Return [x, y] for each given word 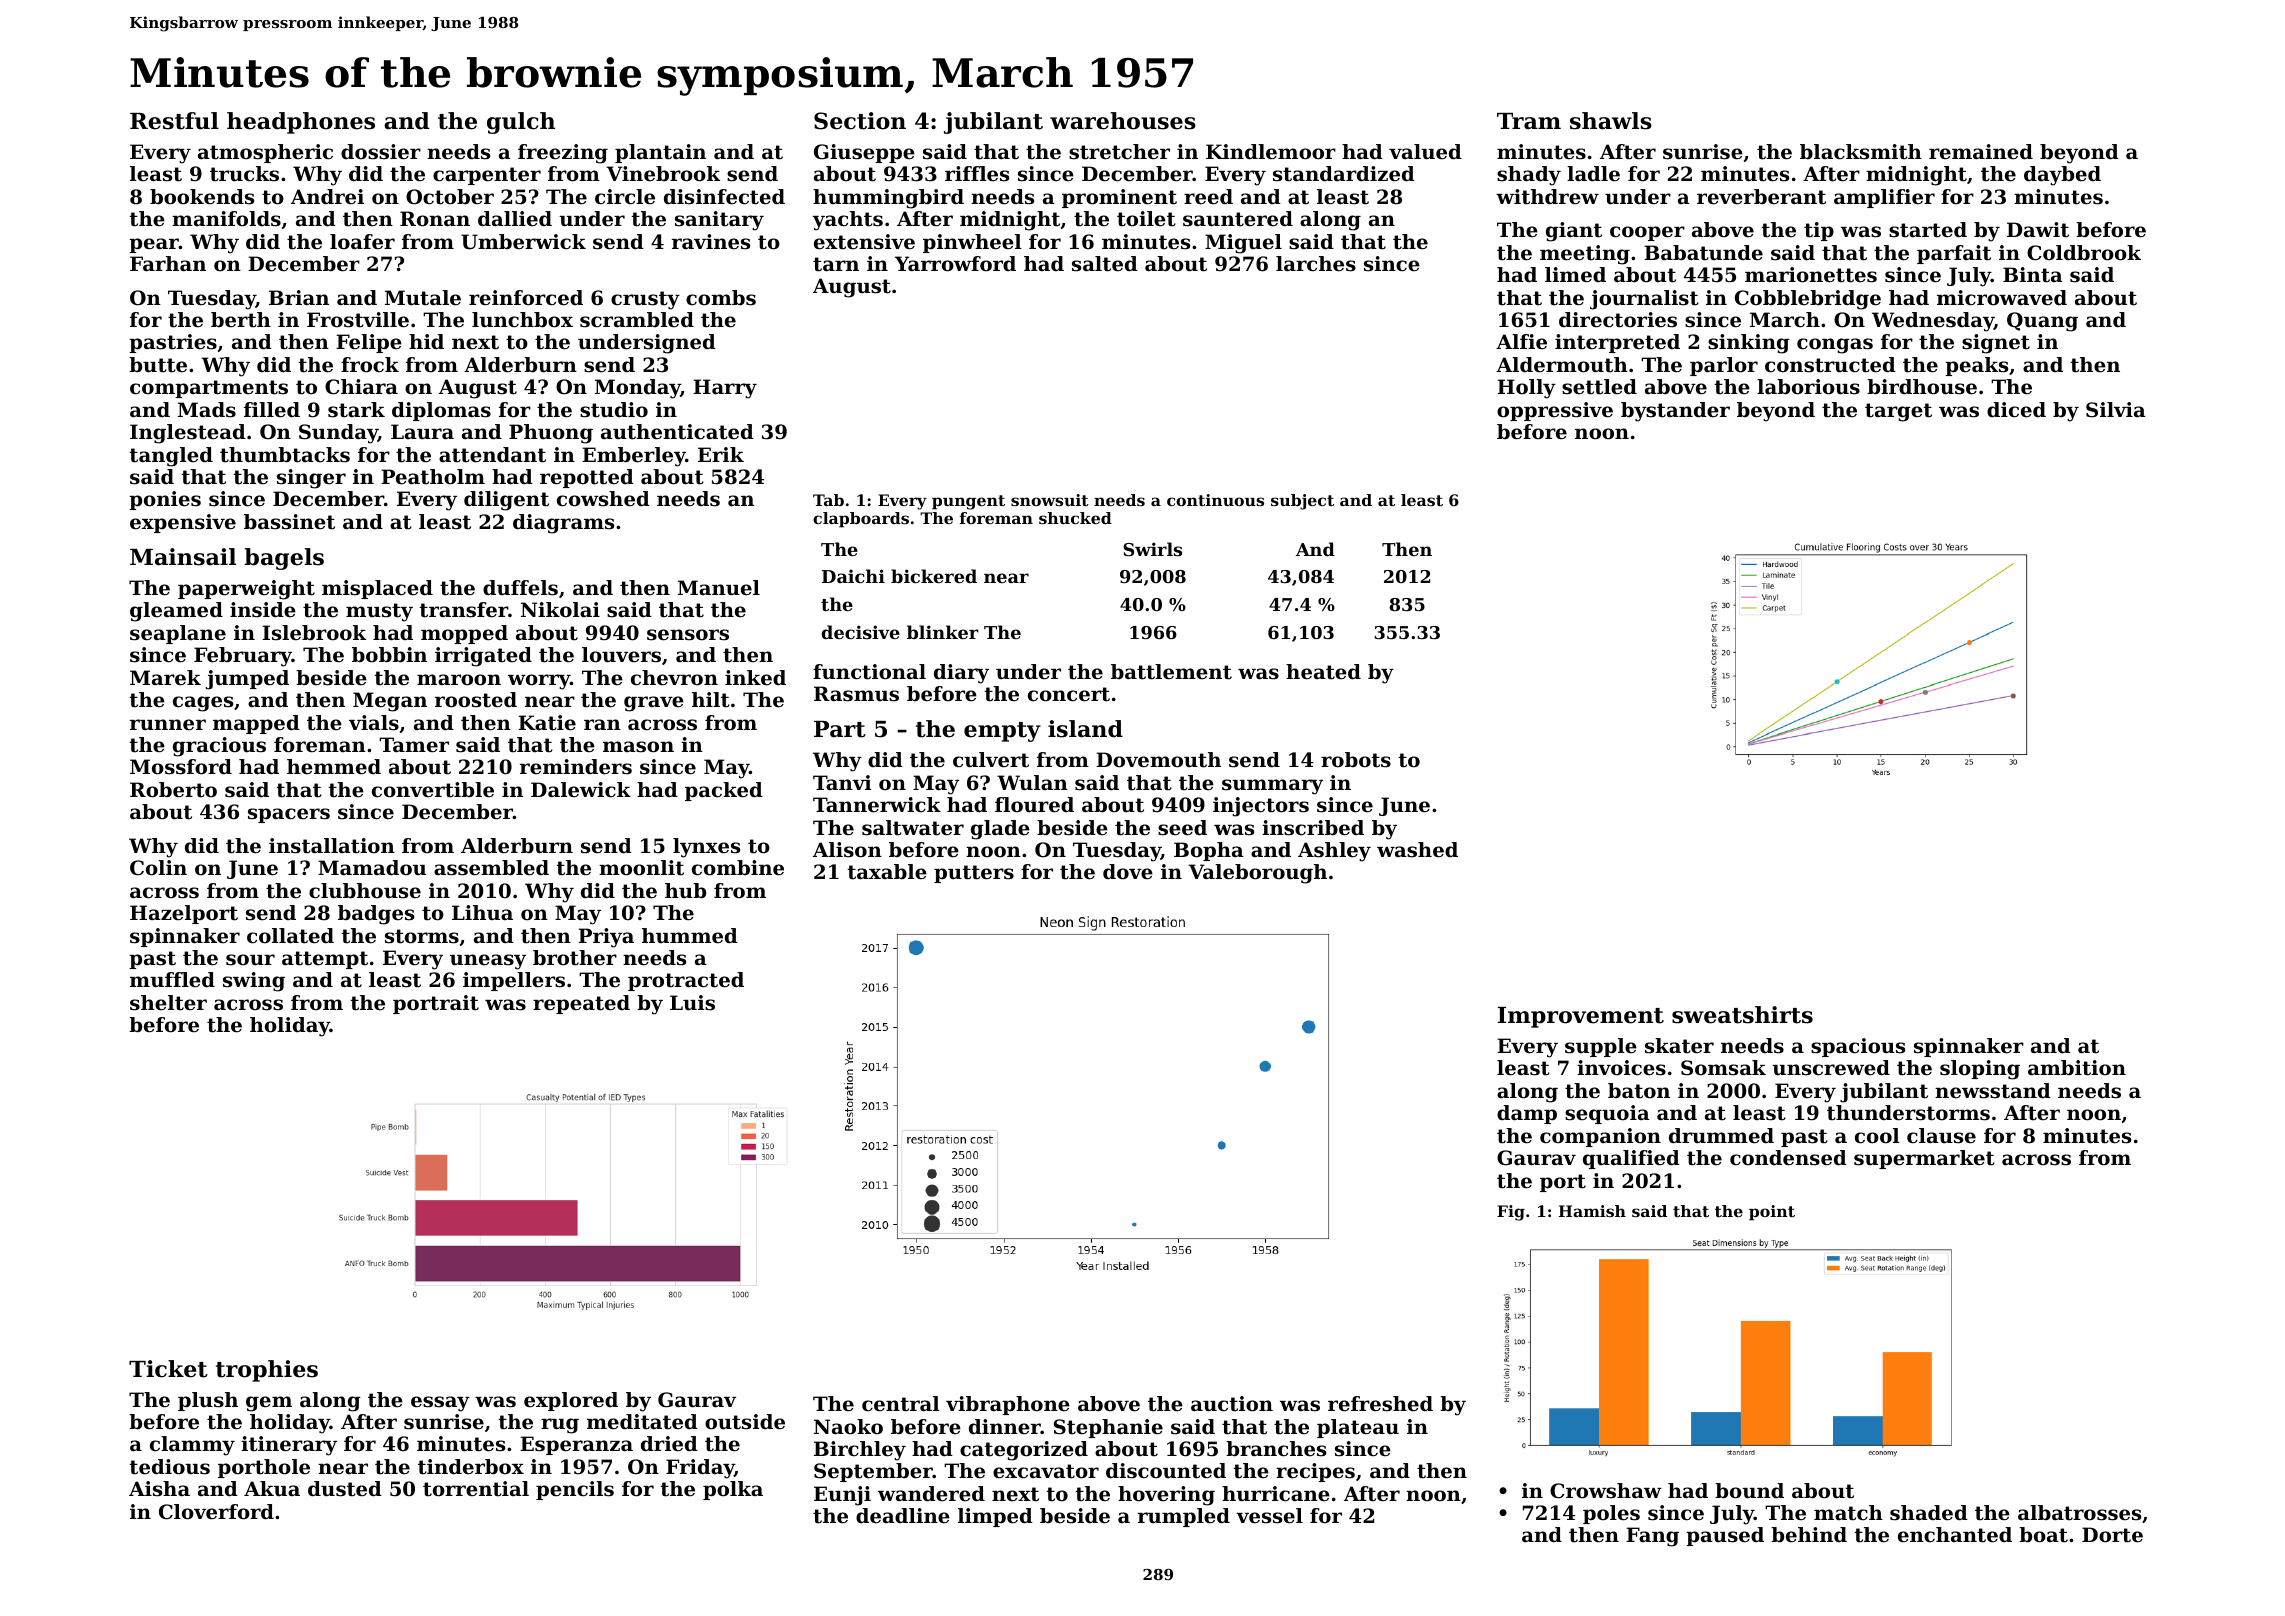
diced [2016, 410]
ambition [2077, 1068]
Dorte [2112, 1535]
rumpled [1184, 1517]
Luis [692, 1003]
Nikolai [560, 610]
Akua [272, 1488]
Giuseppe [864, 153]
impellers [514, 981]
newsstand [1993, 1091]
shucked [1075, 518]
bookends [202, 197]
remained [1981, 152]
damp [1527, 1114]
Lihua [482, 912]
